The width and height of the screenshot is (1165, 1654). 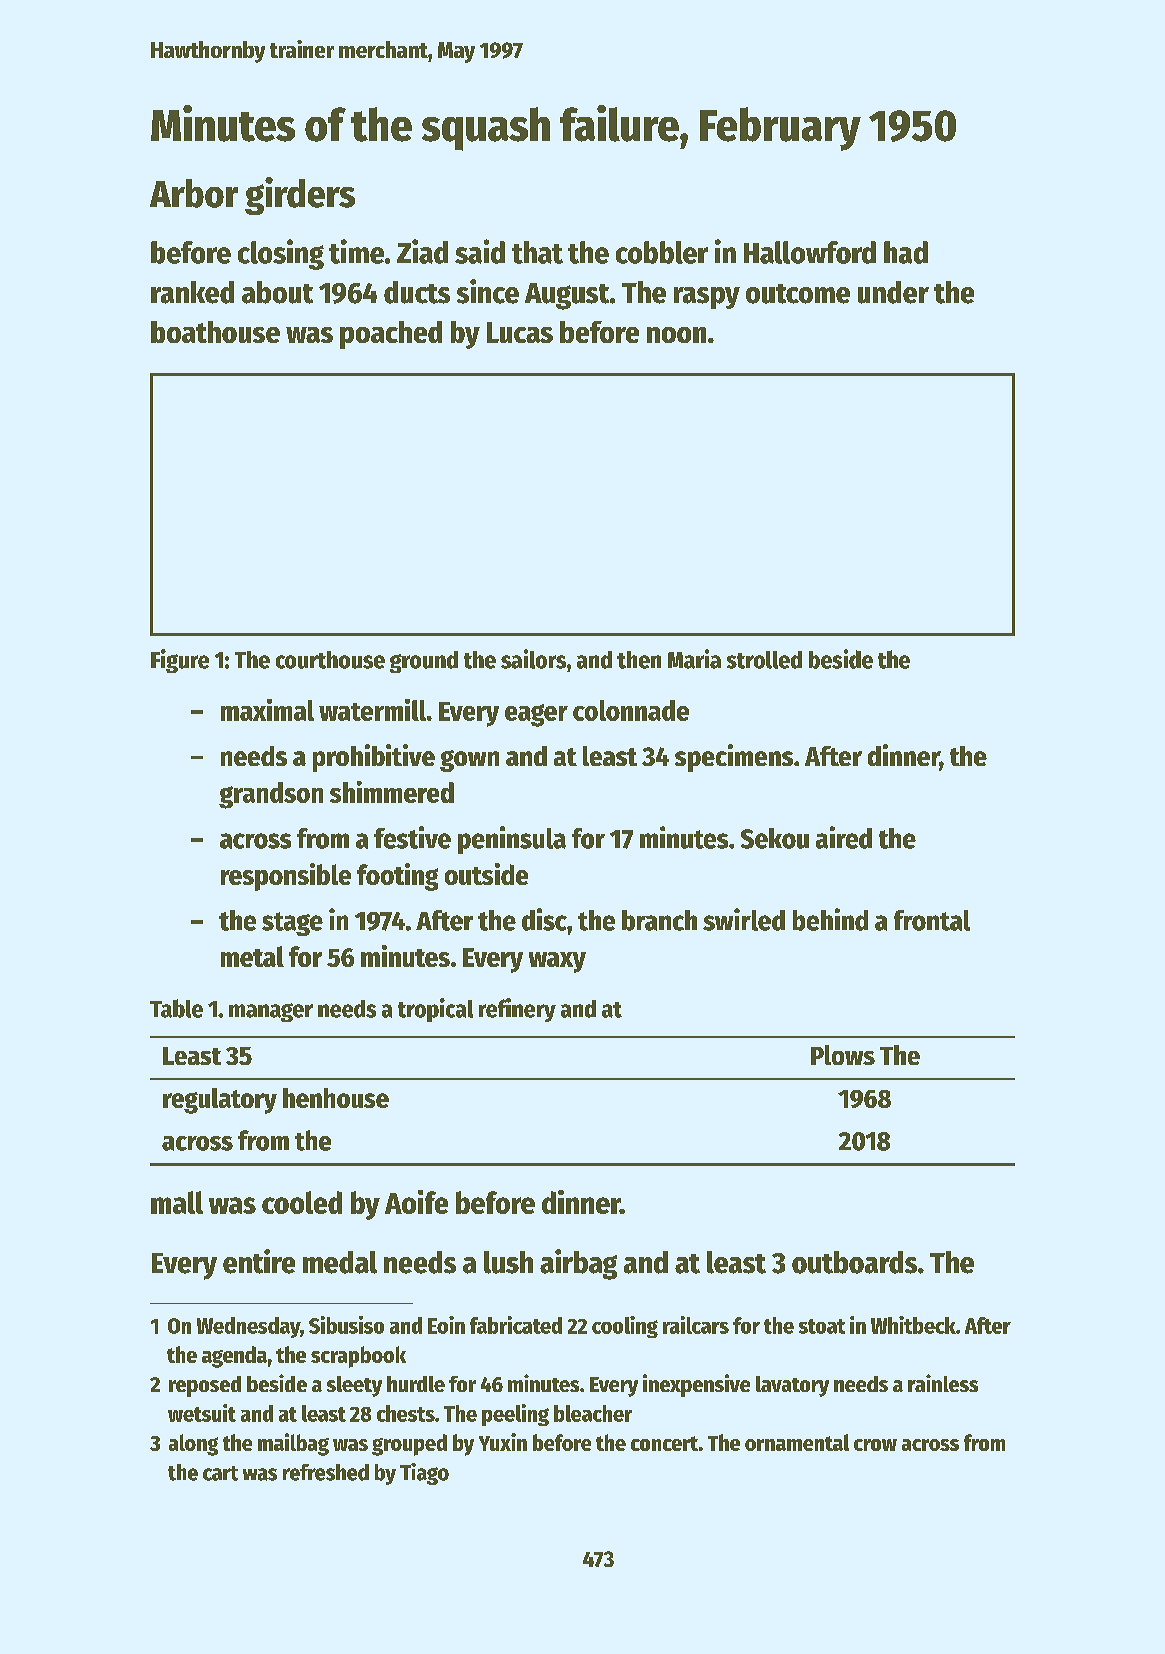 What do you see at coordinates (346, 1325) in the screenshot?
I see `Sibusiso` at bounding box center [346, 1325].
